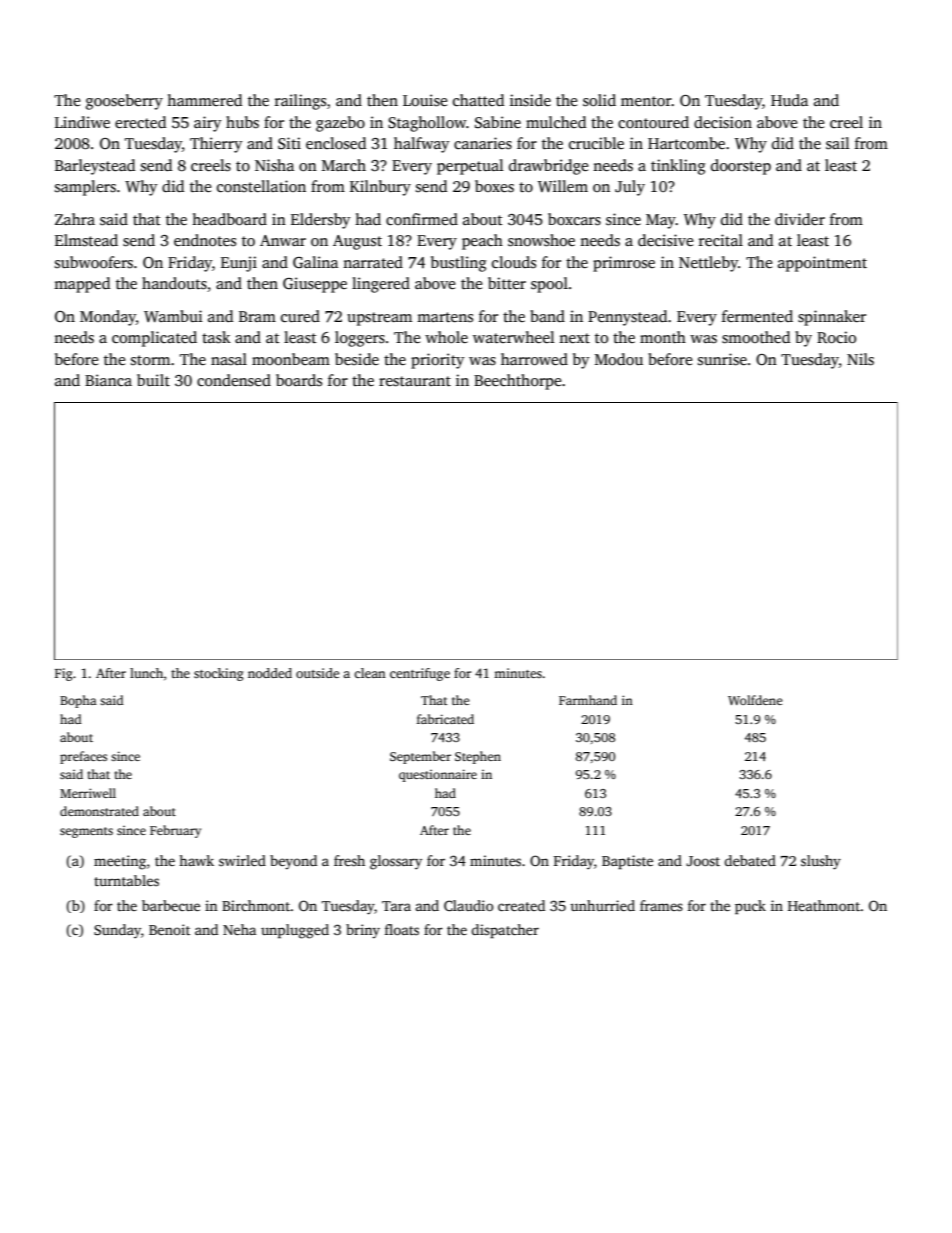  Describe the element at coordinates (283, 240) in the screenshot. I see `Anwar` at that location.
